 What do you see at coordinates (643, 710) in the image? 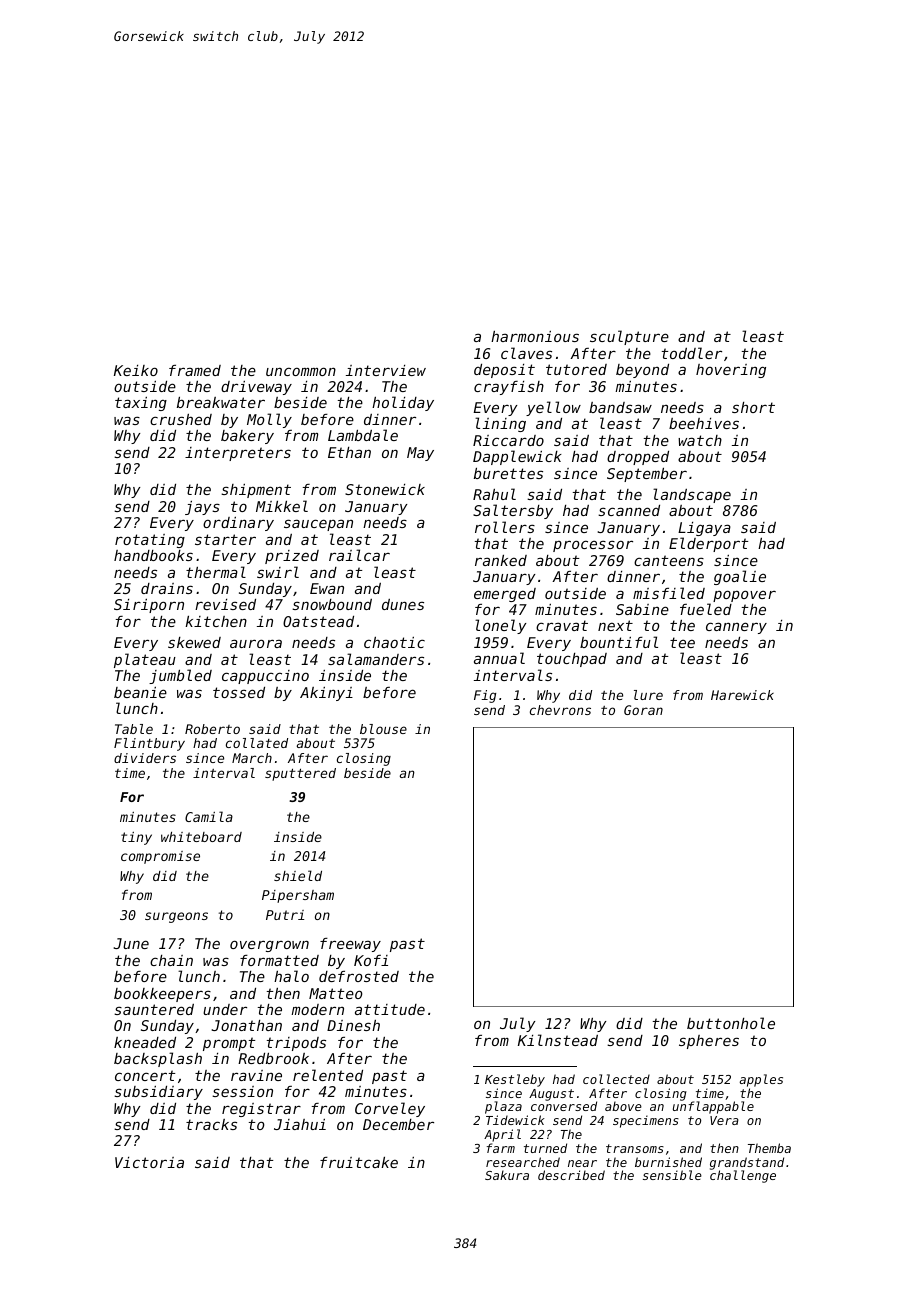
I see `Goran` at bounding box center [643, 710].
